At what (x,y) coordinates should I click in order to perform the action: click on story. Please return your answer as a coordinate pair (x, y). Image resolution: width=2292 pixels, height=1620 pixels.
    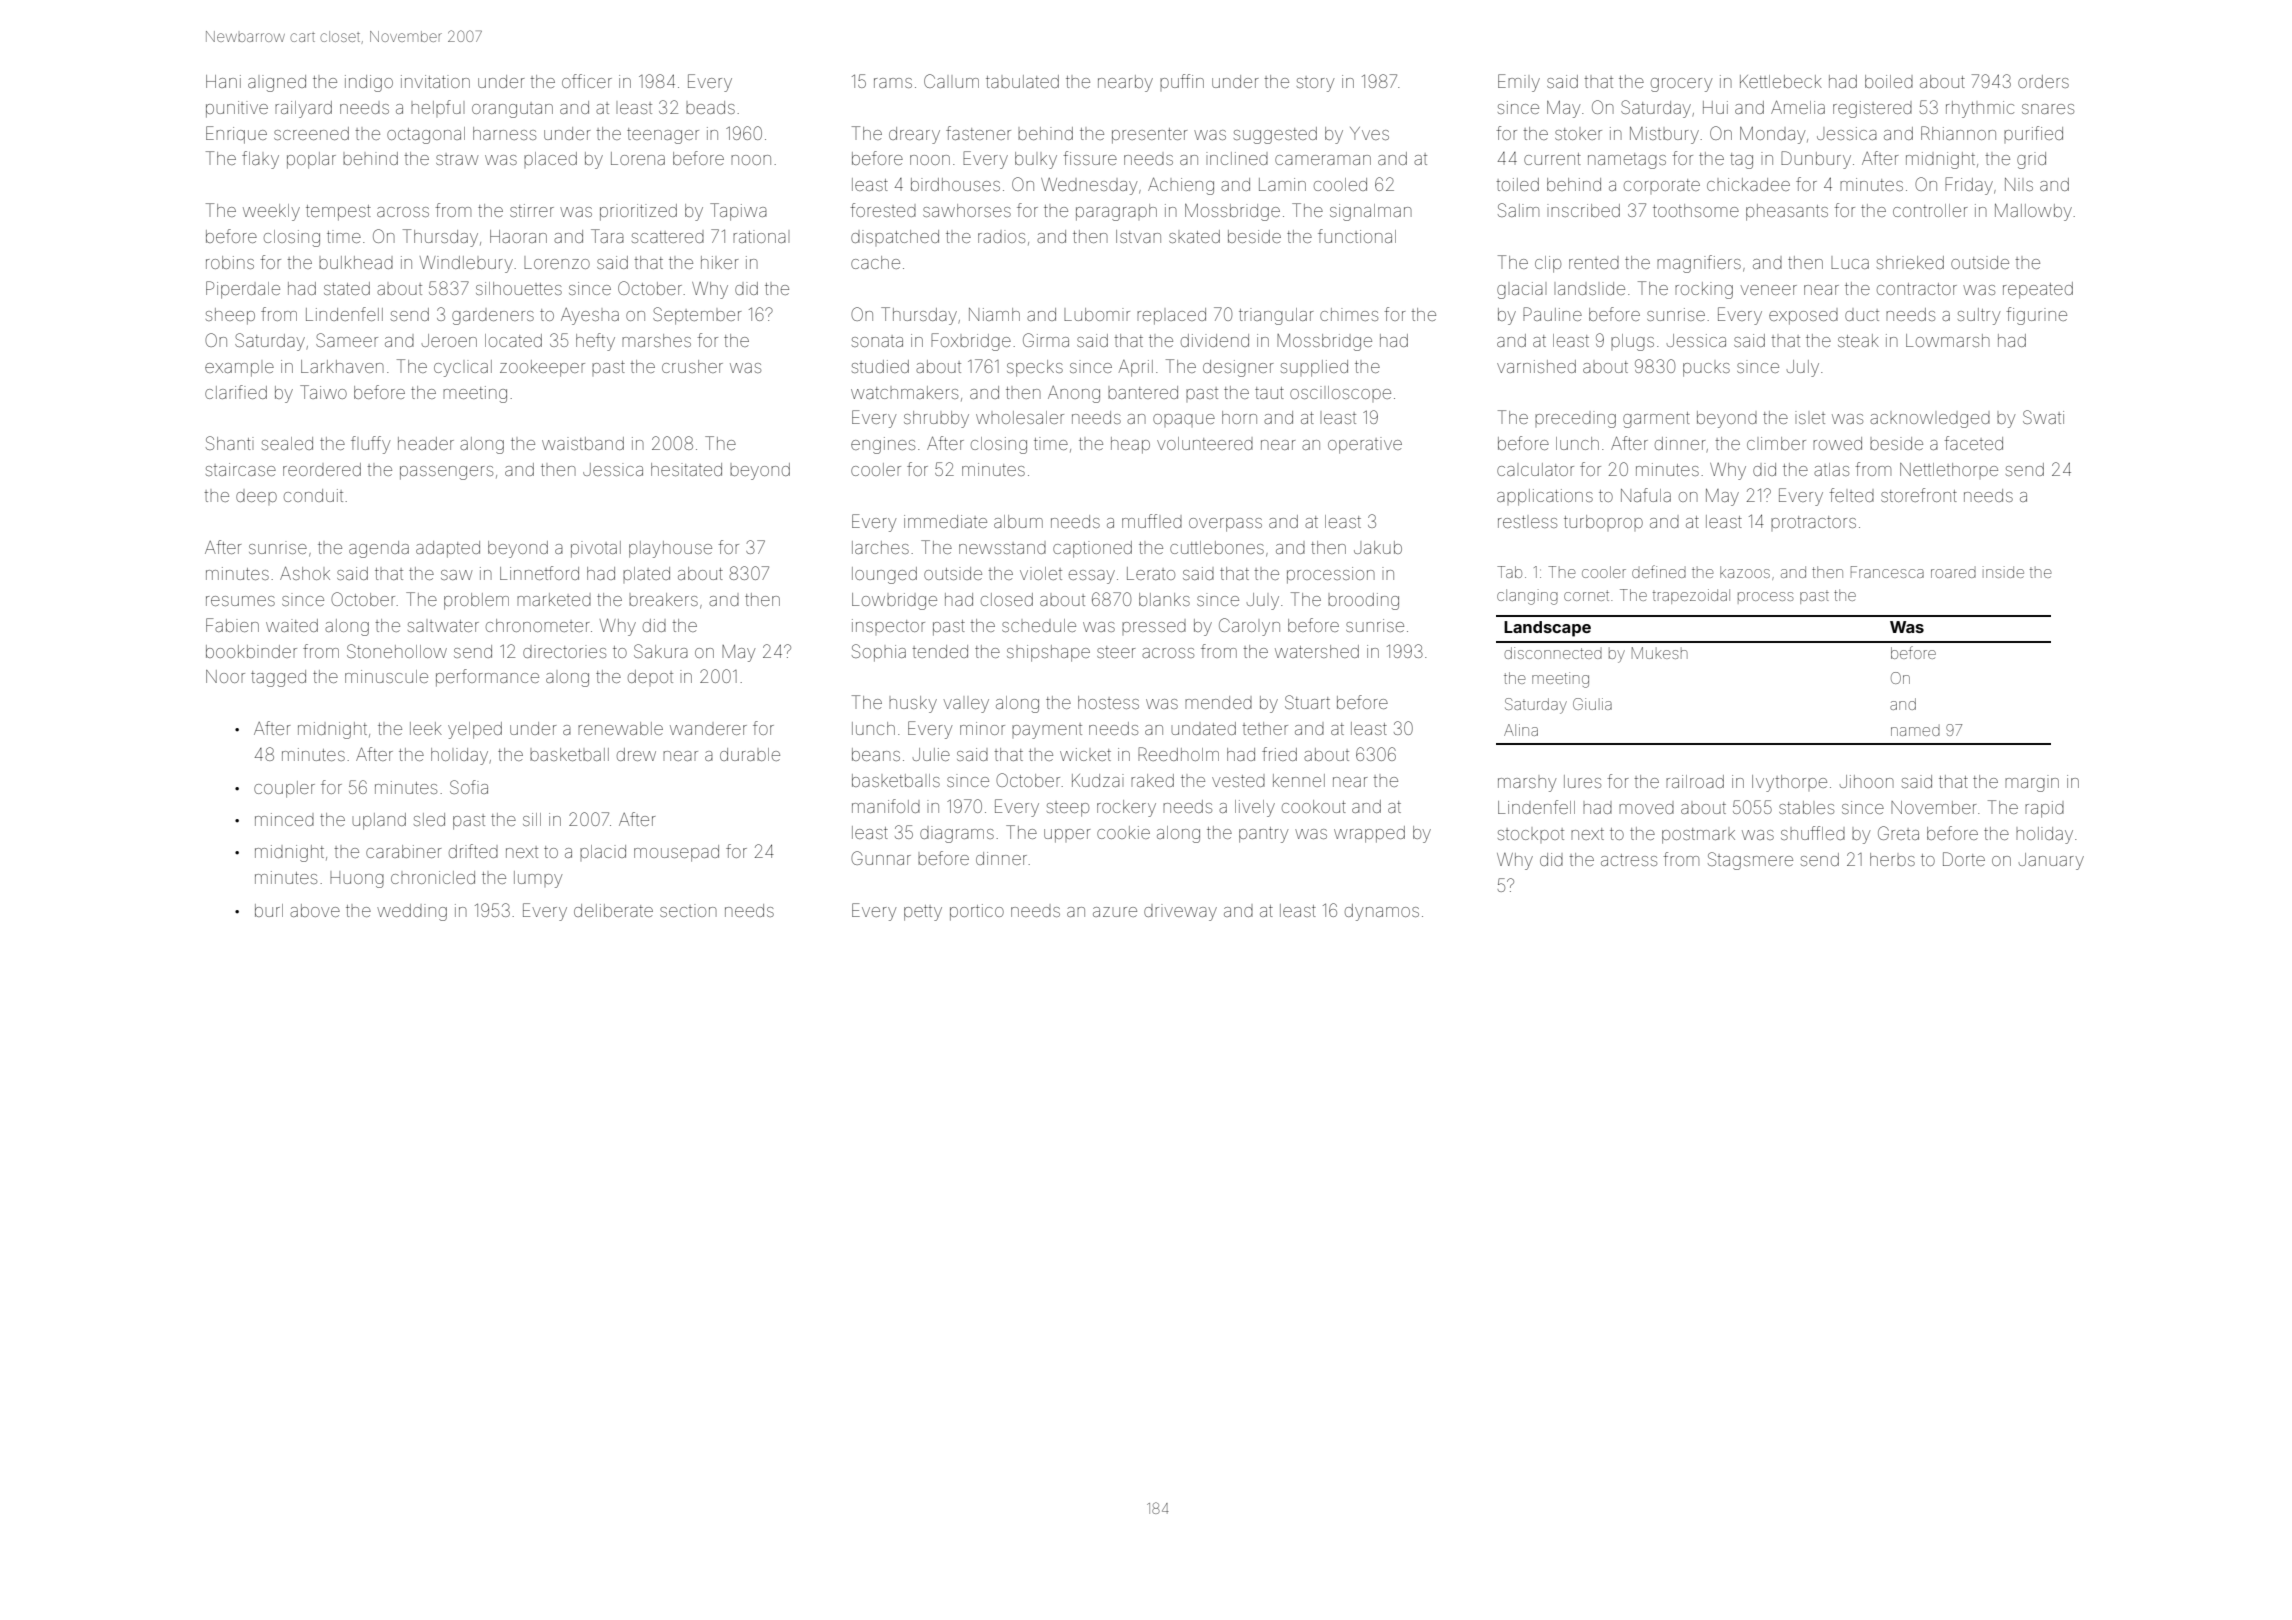
    Looking at the image, I should click on (1315, 84).
